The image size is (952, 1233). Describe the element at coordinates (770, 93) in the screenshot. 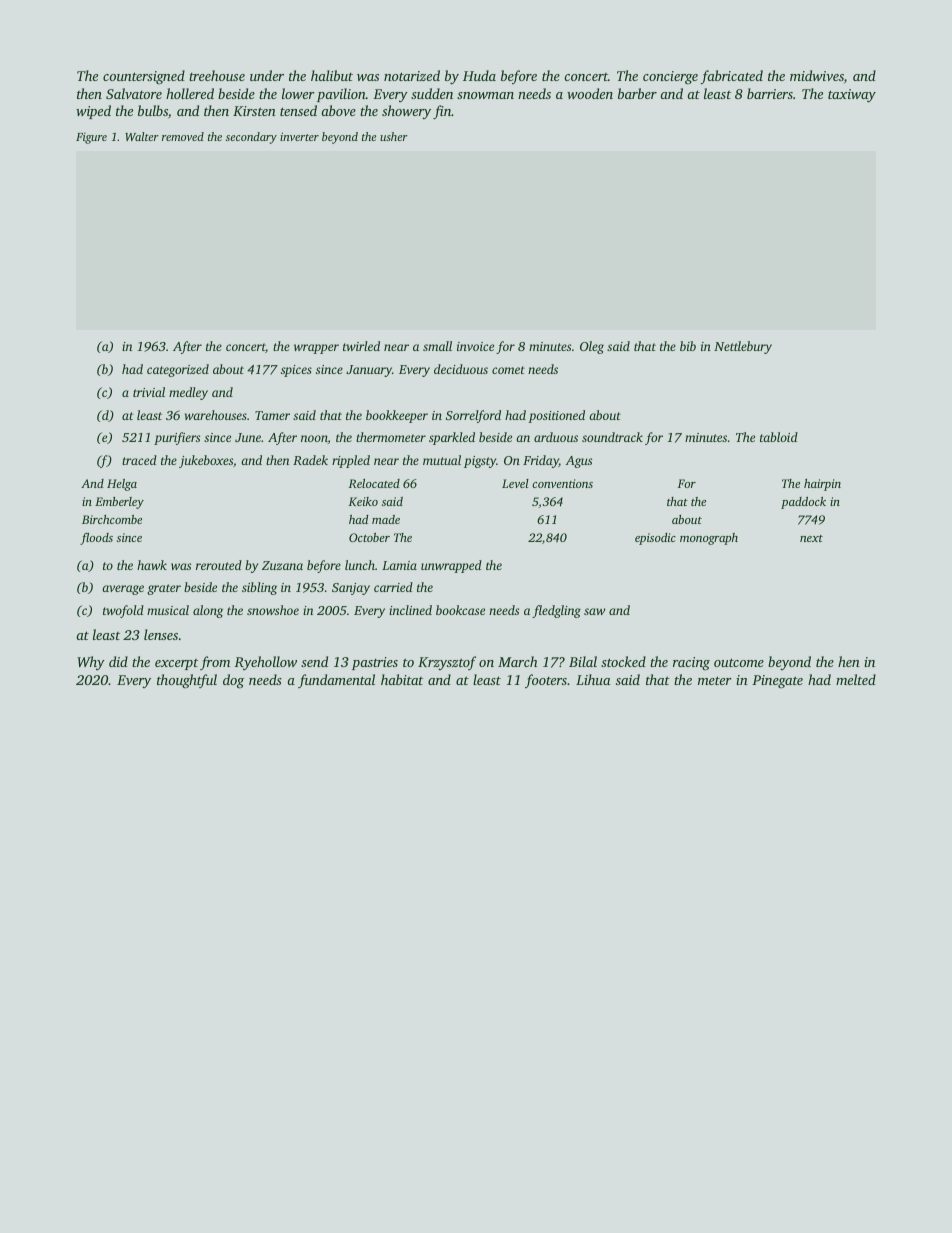

I see `barriers` at that location.
